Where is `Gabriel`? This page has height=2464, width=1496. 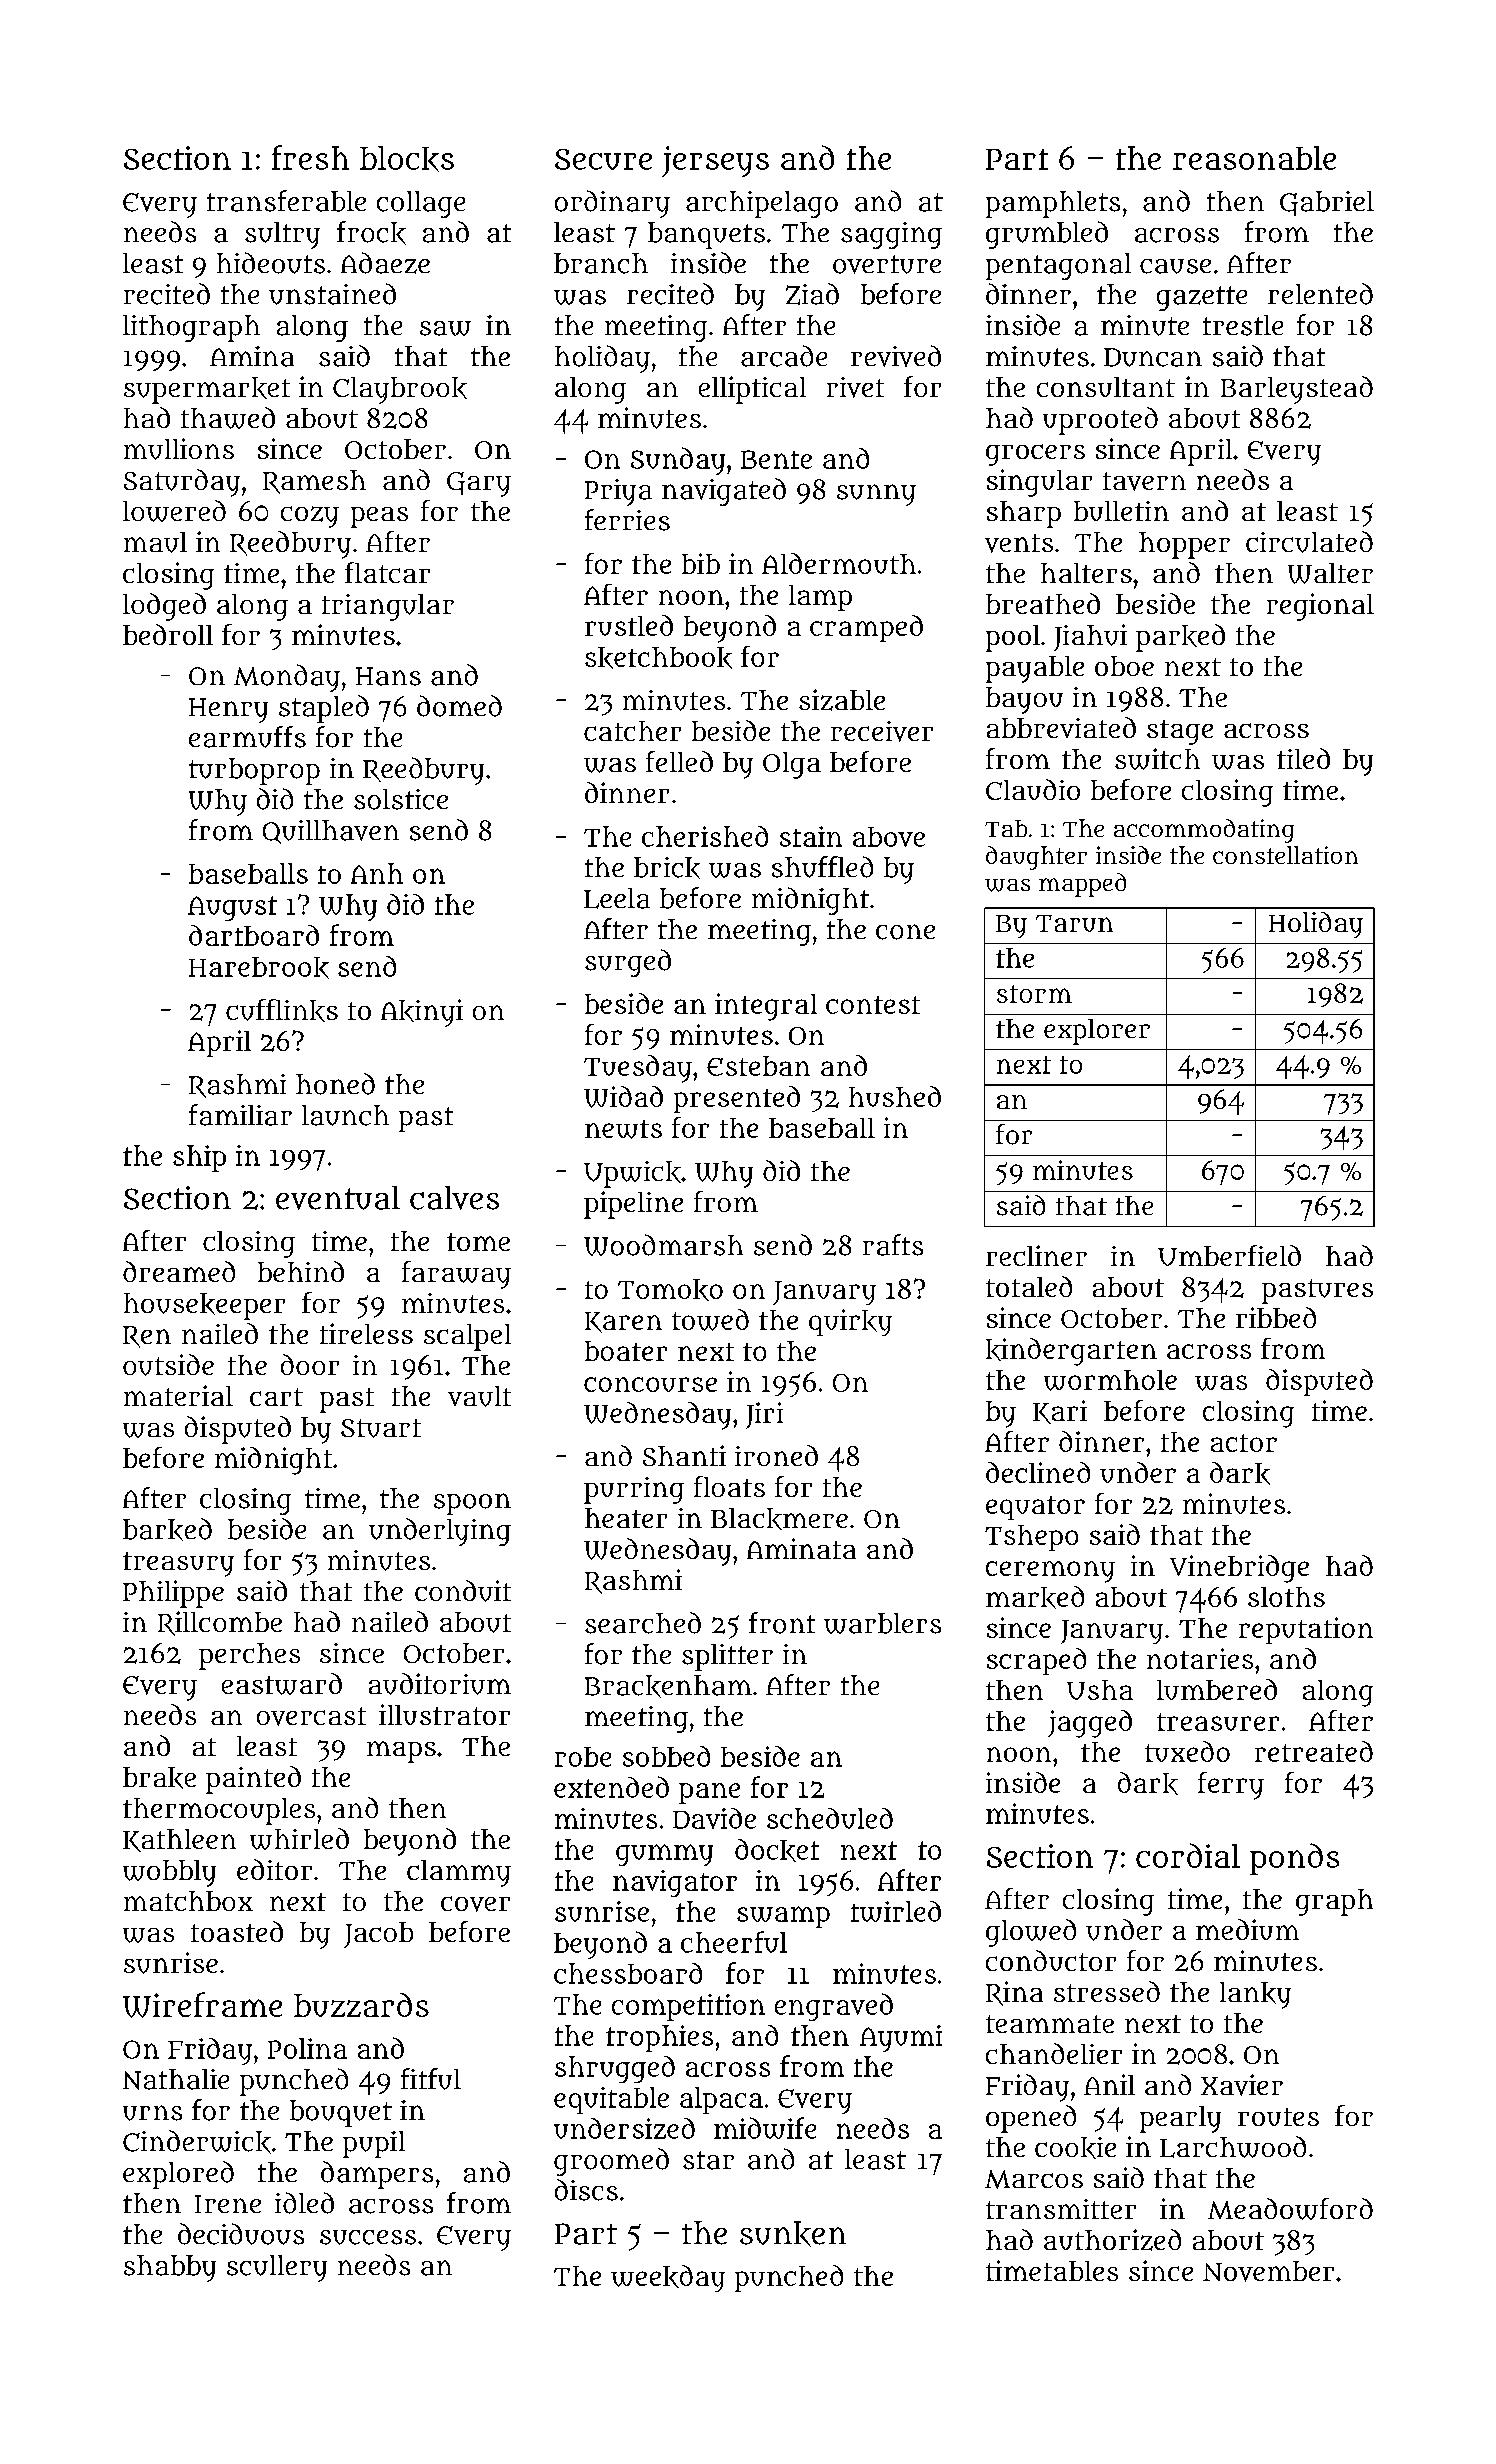
Gabriel is located at coordinates (1327, 203).
